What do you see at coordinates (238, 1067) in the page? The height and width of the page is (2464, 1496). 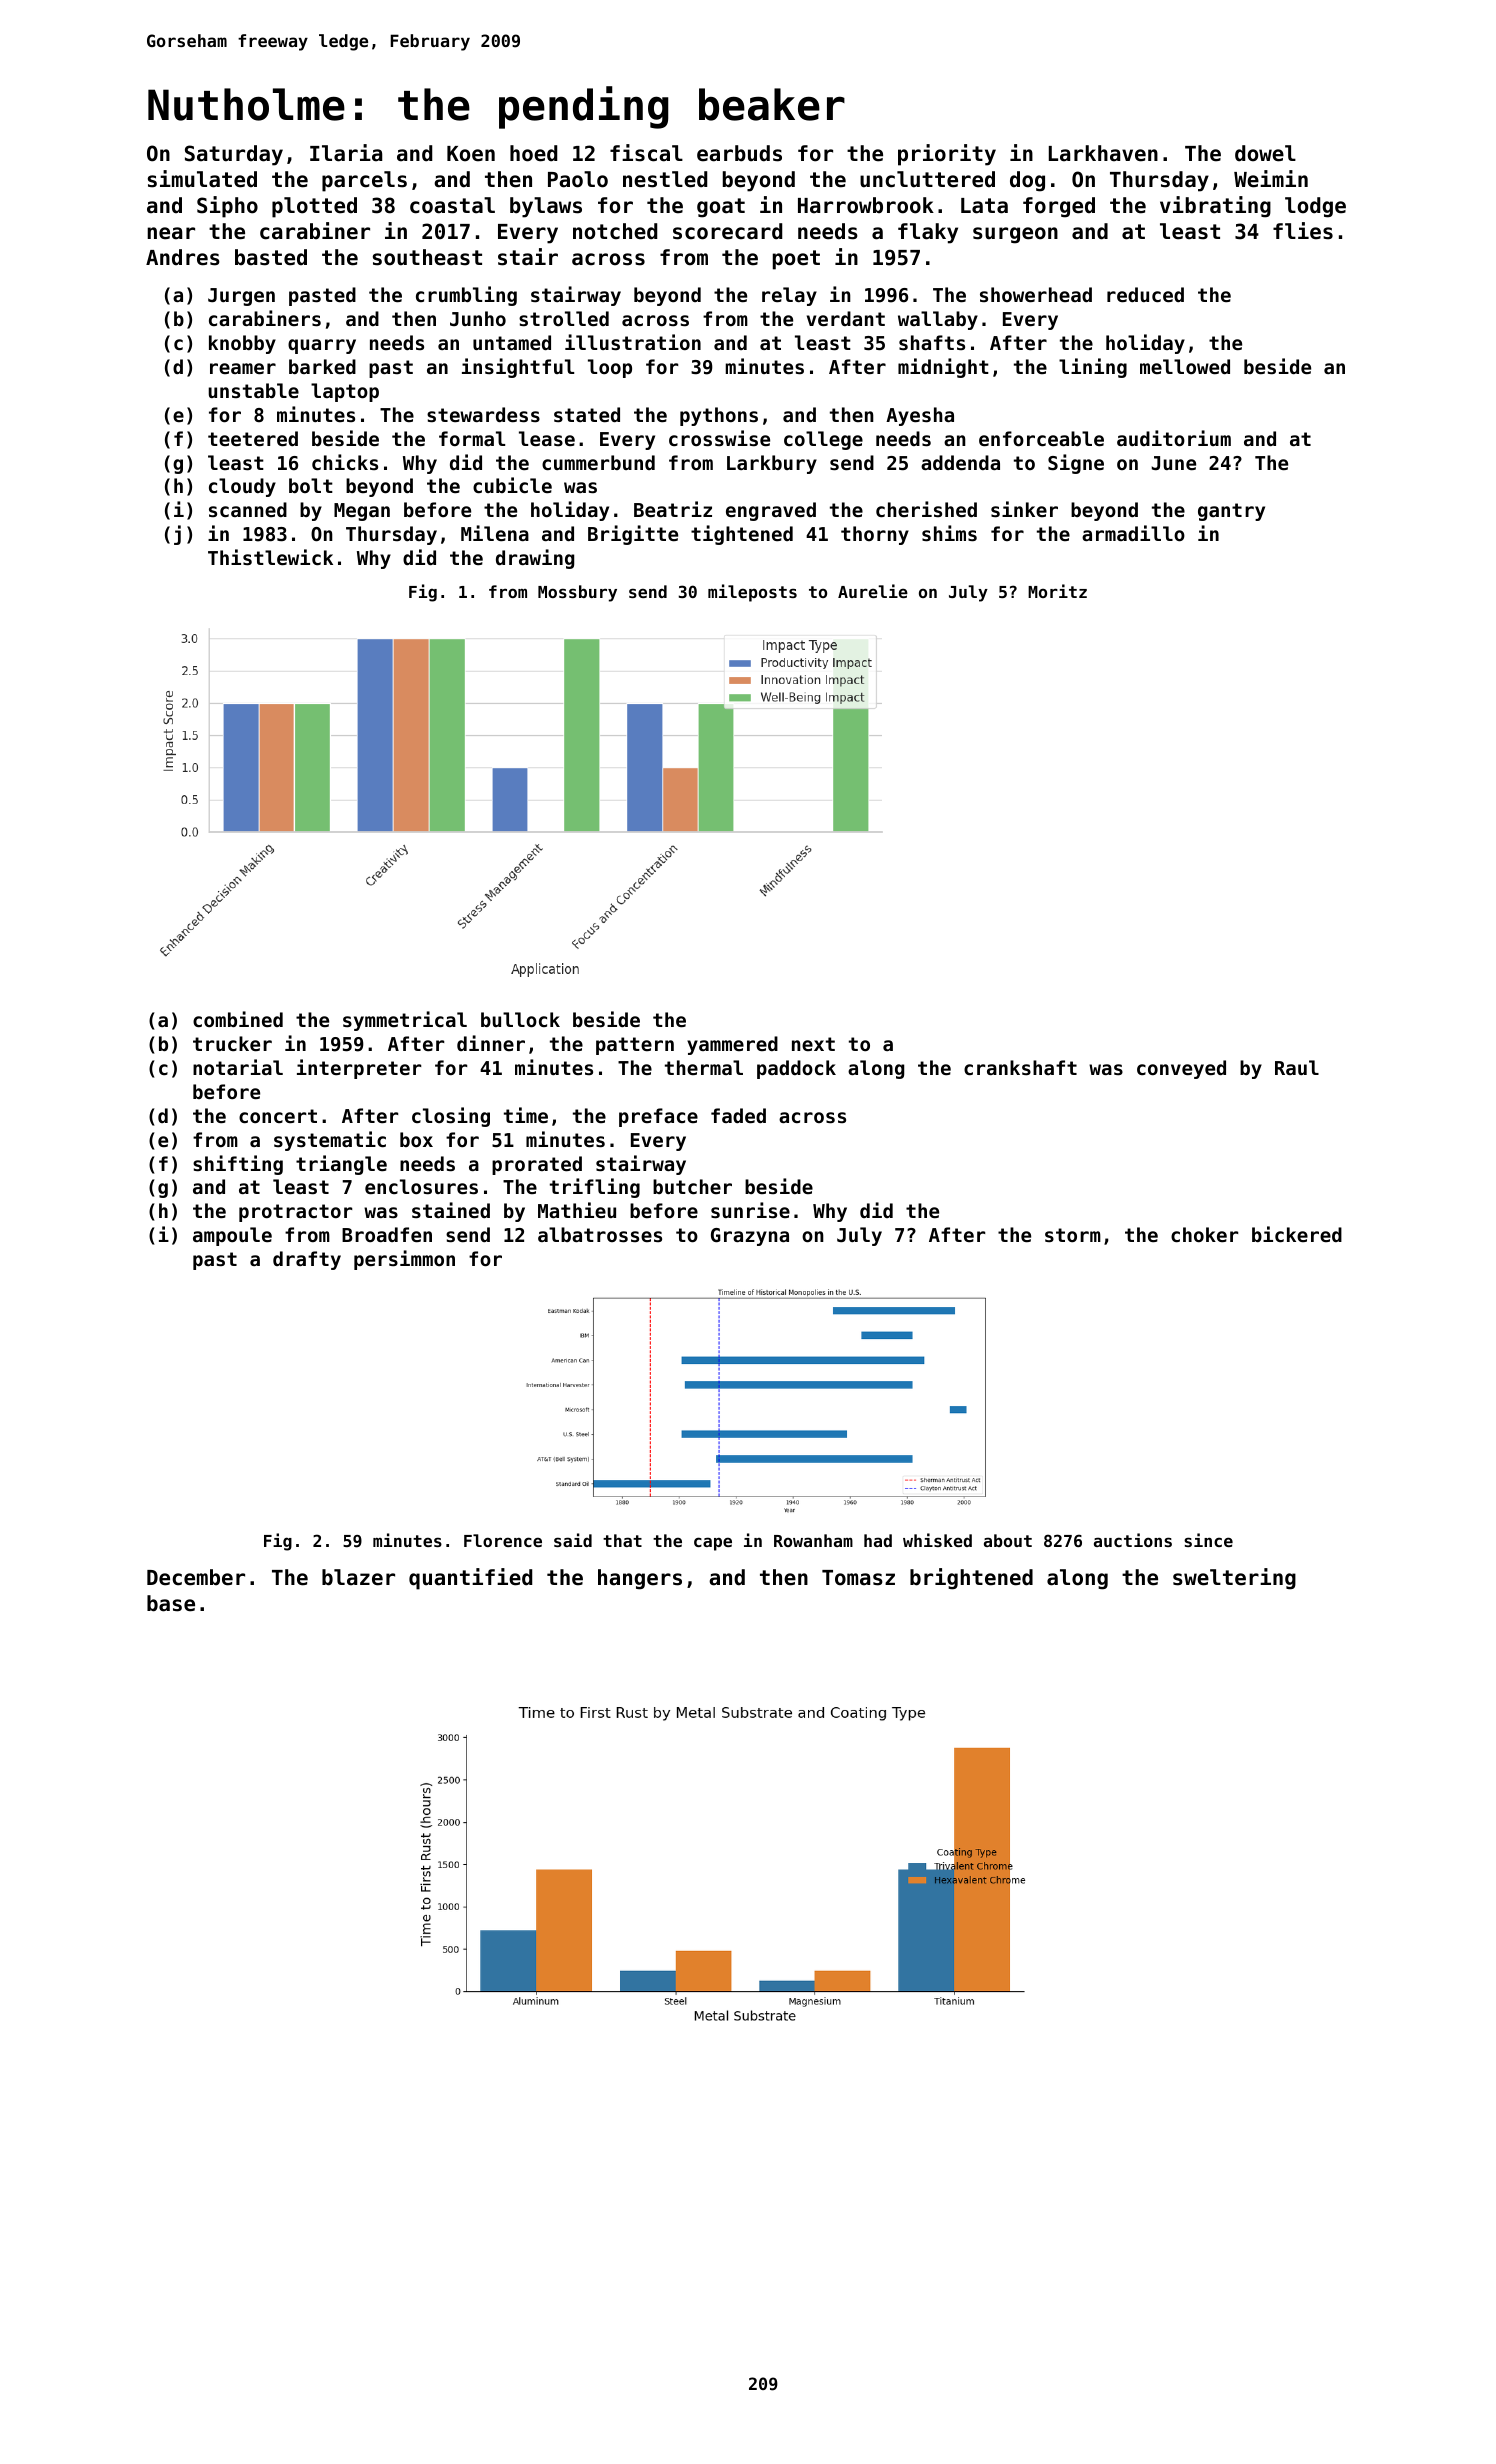 I see `notarial` at bounding box center [238, 1067].
